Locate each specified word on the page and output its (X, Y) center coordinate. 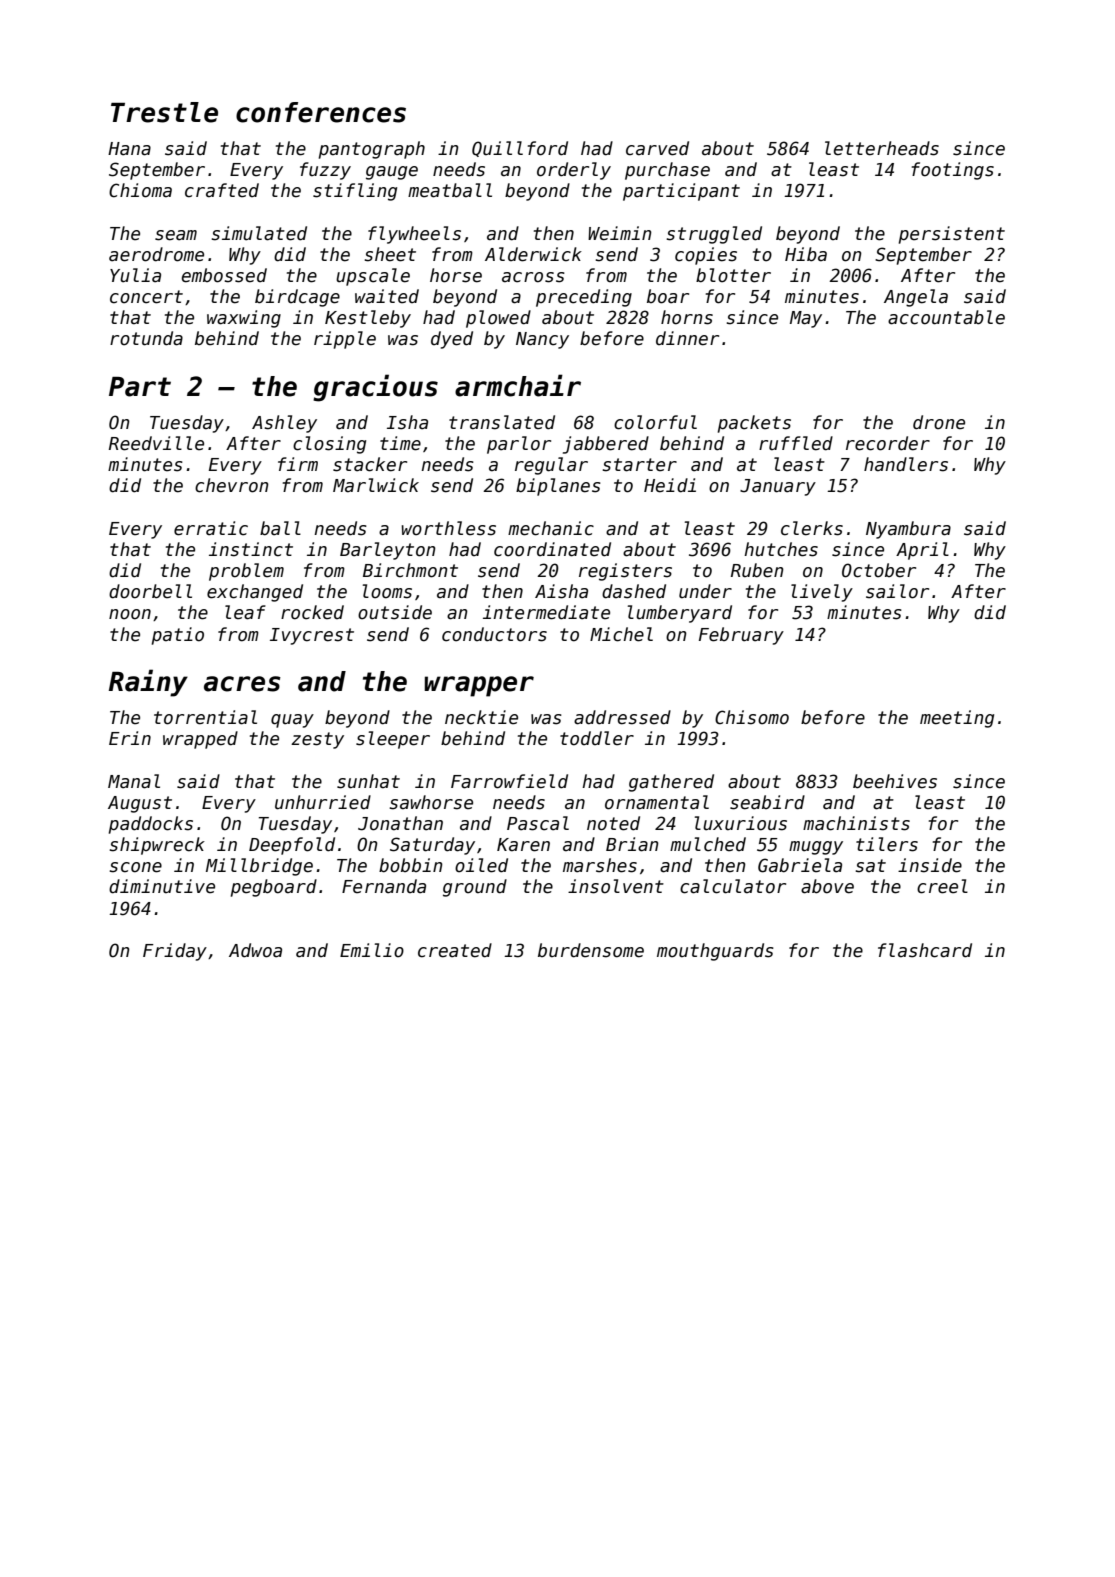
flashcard (925, 950)
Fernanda (384, 886)
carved (657, 148)
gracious (375, 388)
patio (178, 636)
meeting (957, 719)
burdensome (591, 950)
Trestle (164, 112)
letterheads (882, 148)
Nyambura (908, 530)
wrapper (479, 686)
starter (639, 465)
